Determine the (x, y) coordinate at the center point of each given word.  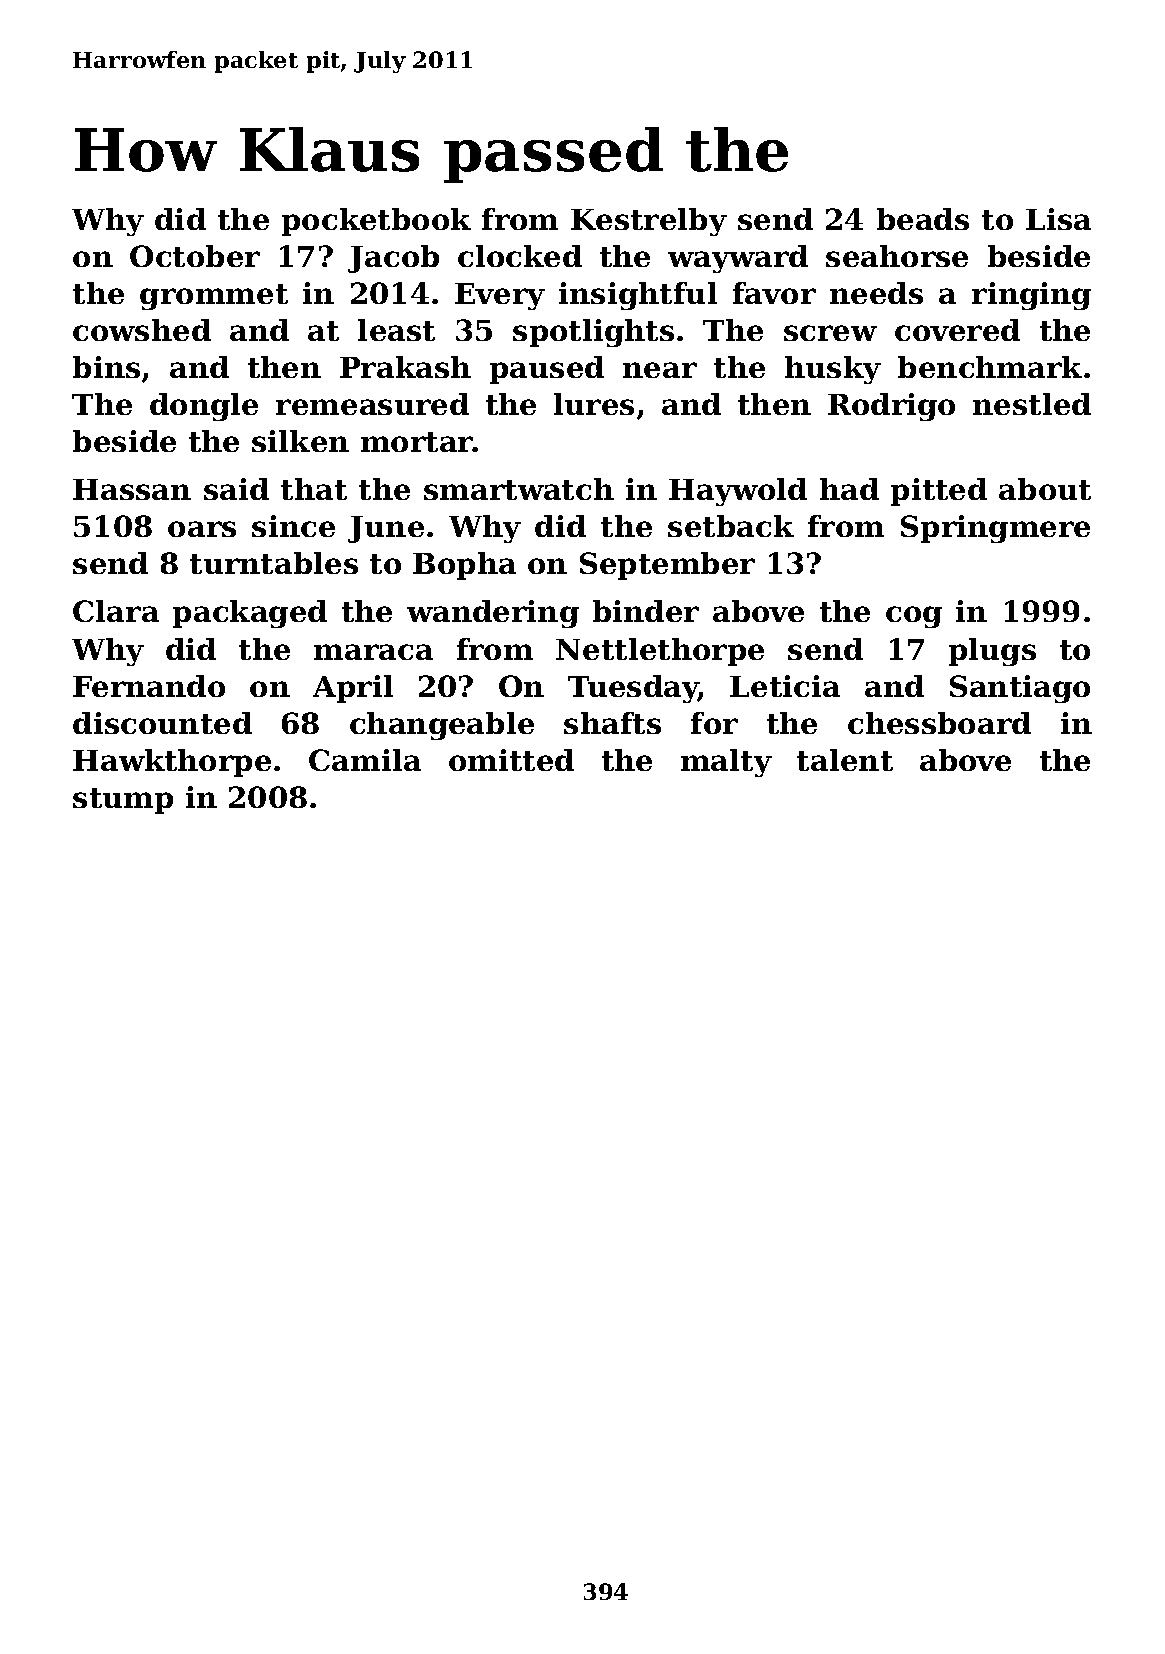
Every (500, 296)
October (195, 256)
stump (123, 801)
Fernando (149, 686)
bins (106, 367)
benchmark (990, 367)
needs (876, 293)
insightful (638, 296)
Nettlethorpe (660, 652)
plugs (992, 652)
